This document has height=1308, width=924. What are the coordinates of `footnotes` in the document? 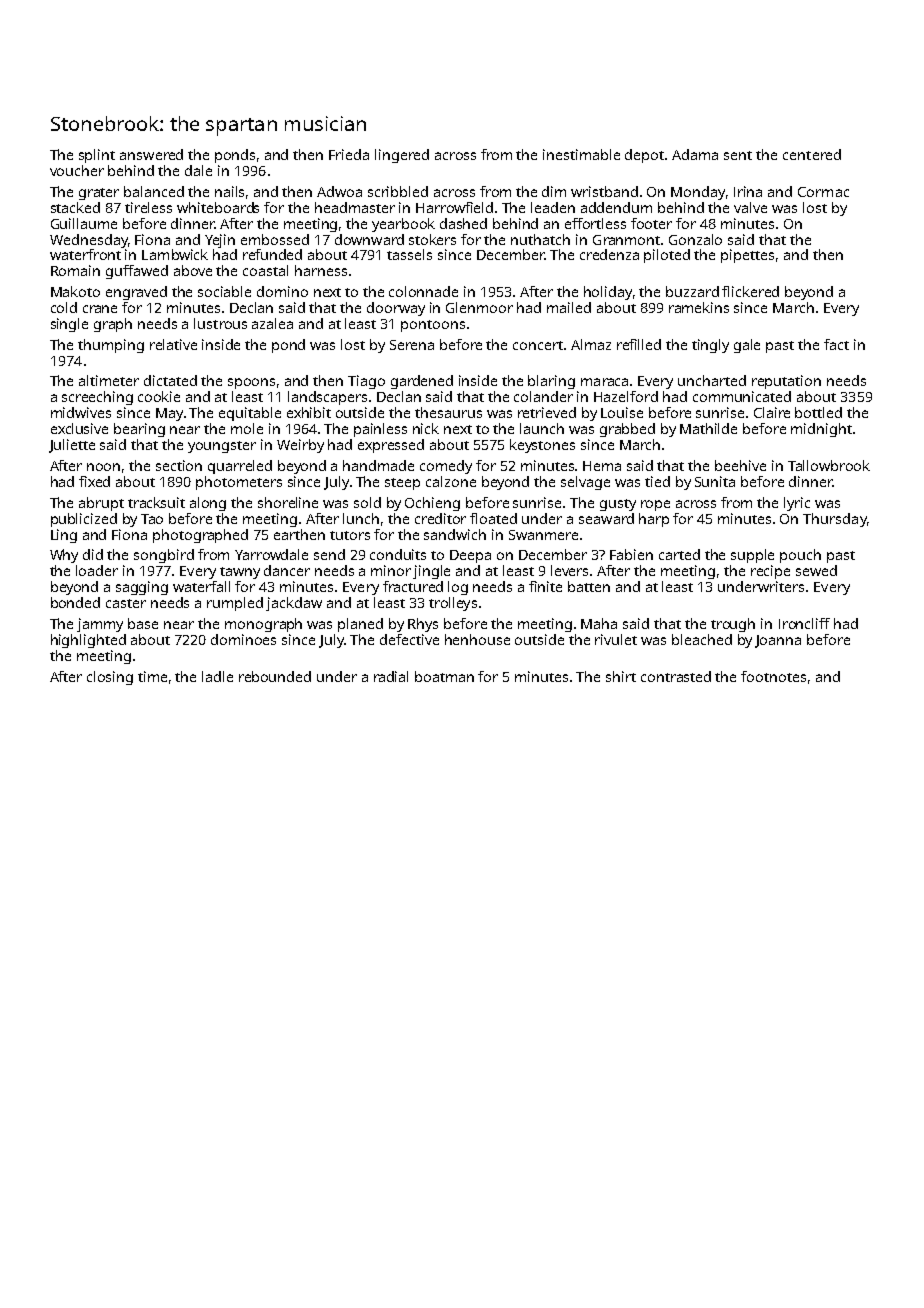 It's located at (773, 676).
